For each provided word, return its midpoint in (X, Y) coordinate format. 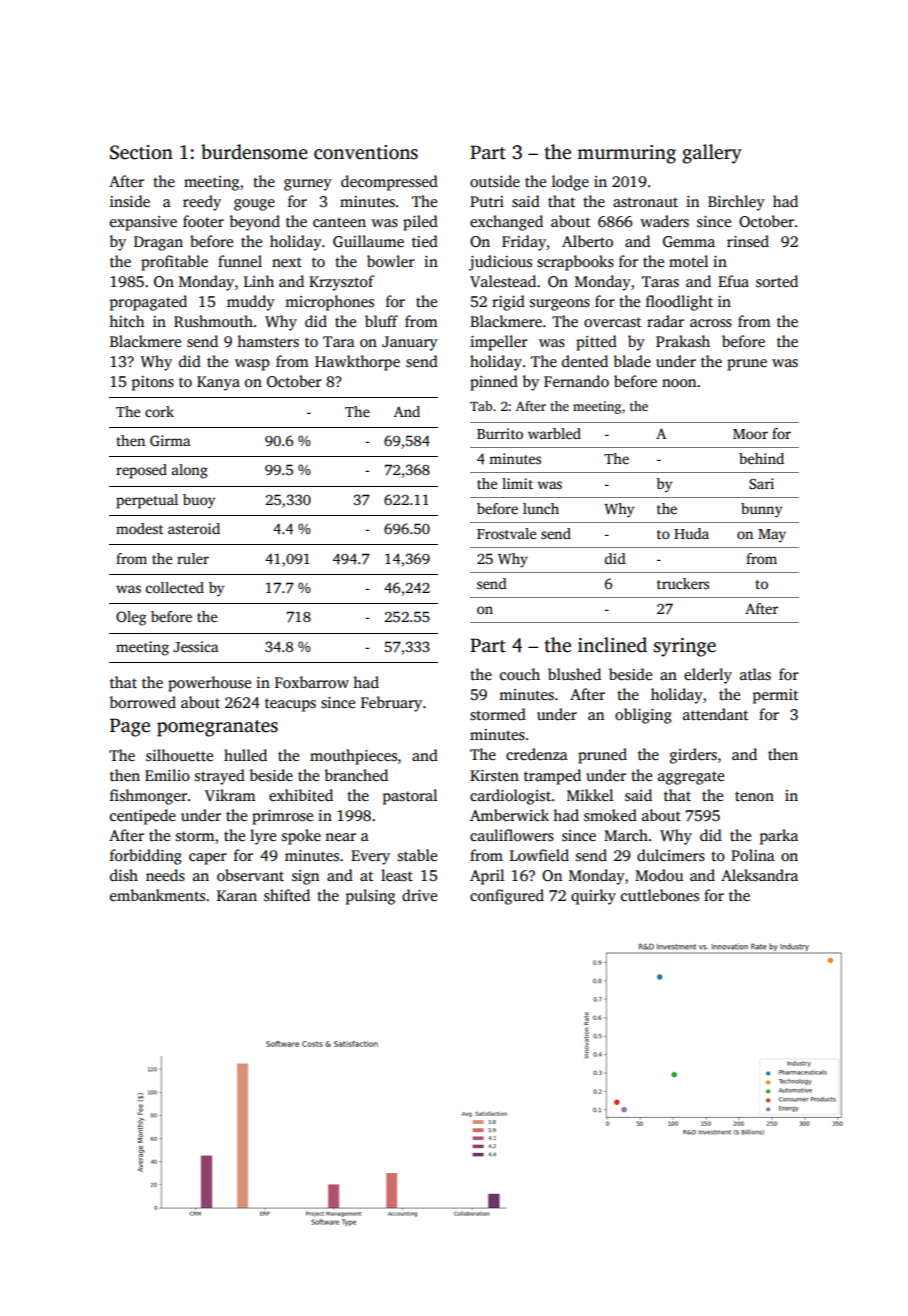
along (190, 471)
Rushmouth (213, 321)
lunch (541, 508)
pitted (596, 343)
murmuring (626, 154)
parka (779, 837)
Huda (691, 533)
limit (517, 483)
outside (495, 181)
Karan (237, 895)
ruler (193, 558)
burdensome (254, 152)
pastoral (410, 797)
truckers (683, 583)
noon (679, 383)
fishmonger (148, 797)
